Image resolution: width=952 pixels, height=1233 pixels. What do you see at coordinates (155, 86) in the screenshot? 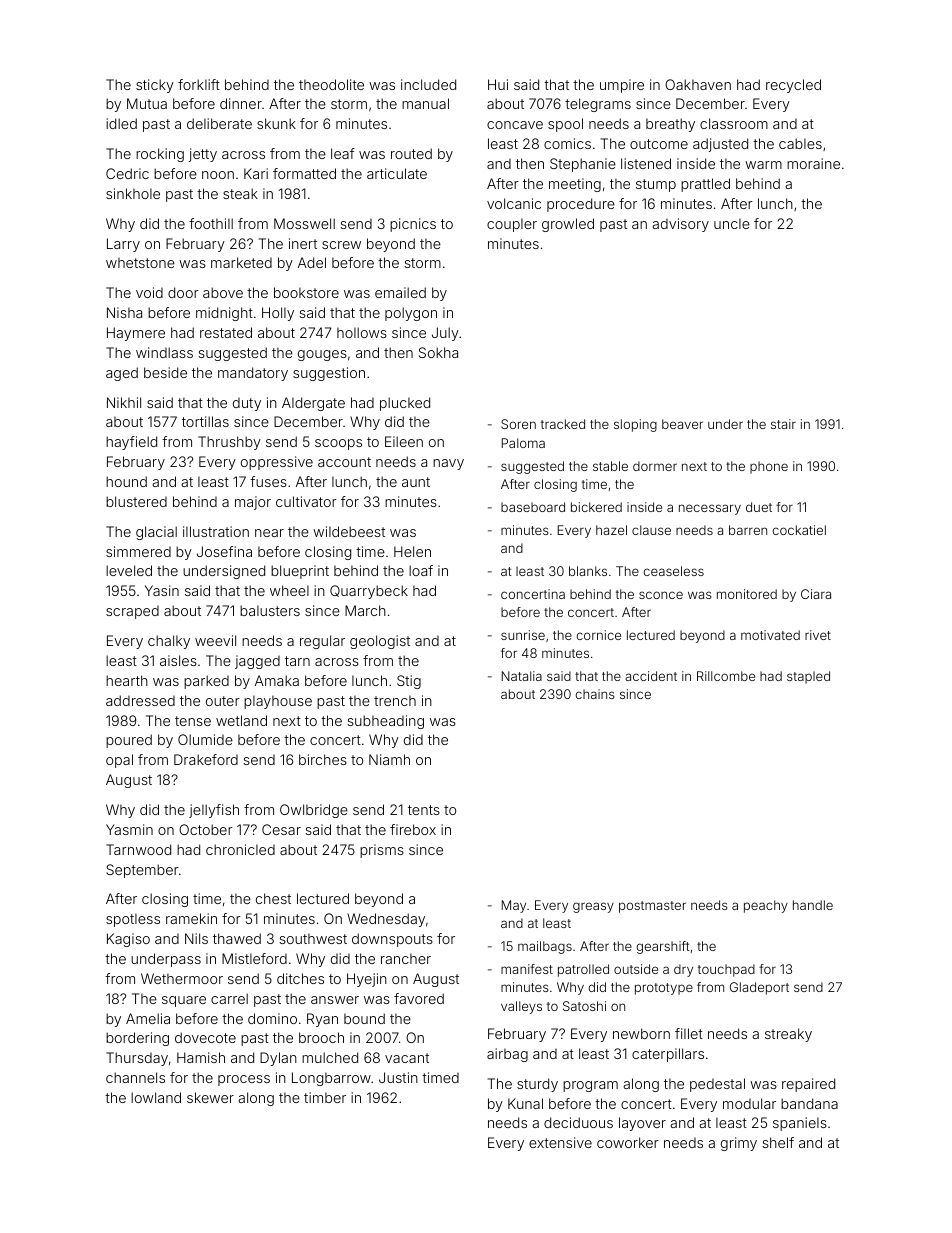
I see `sticky` at bounding box center [155, 86].
